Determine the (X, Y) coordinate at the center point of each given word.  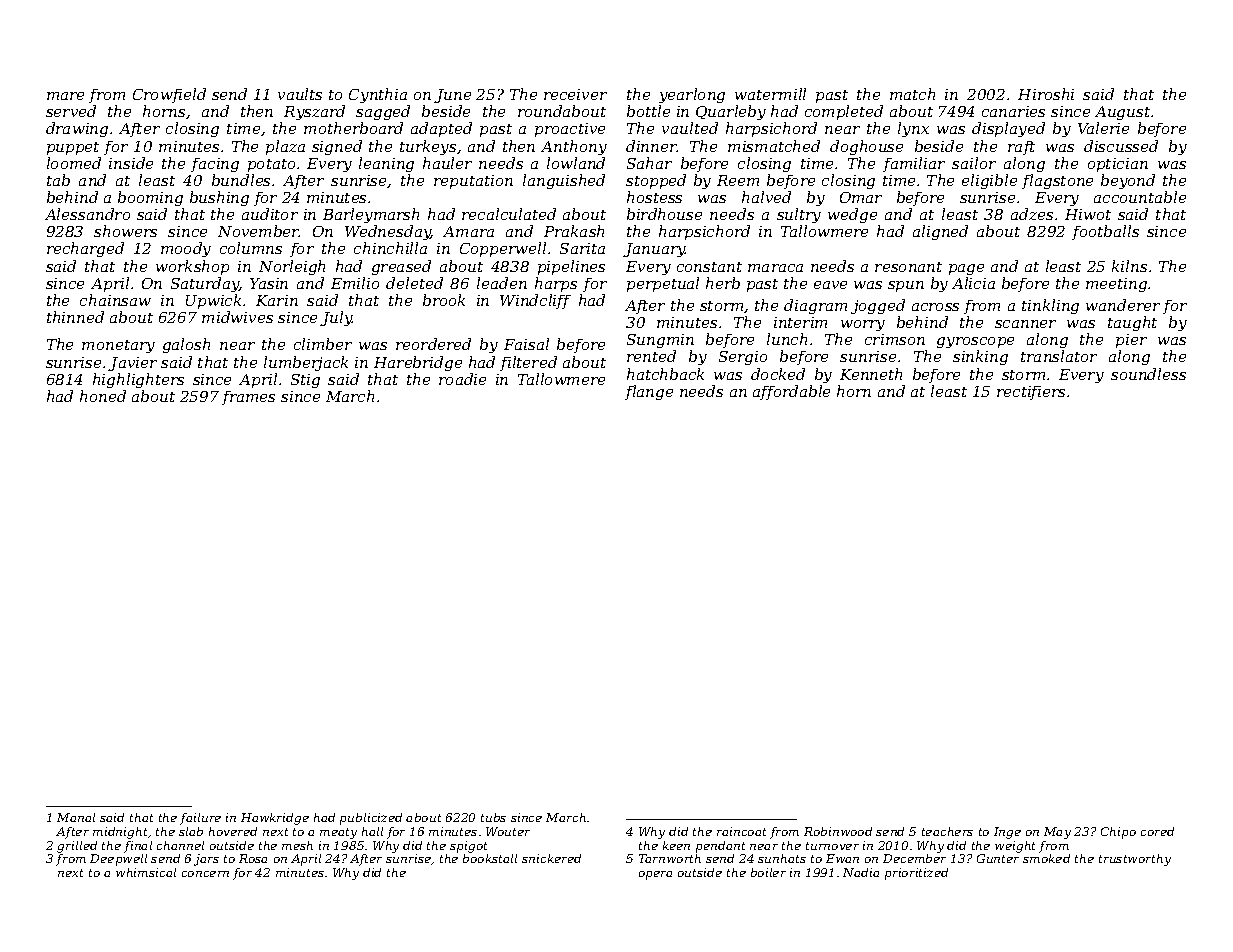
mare (65, 96)
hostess (654, 197)
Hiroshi (1046, 94)
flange (649, 392)
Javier (132, 364)
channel (180, 845)
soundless (1148, 374)
